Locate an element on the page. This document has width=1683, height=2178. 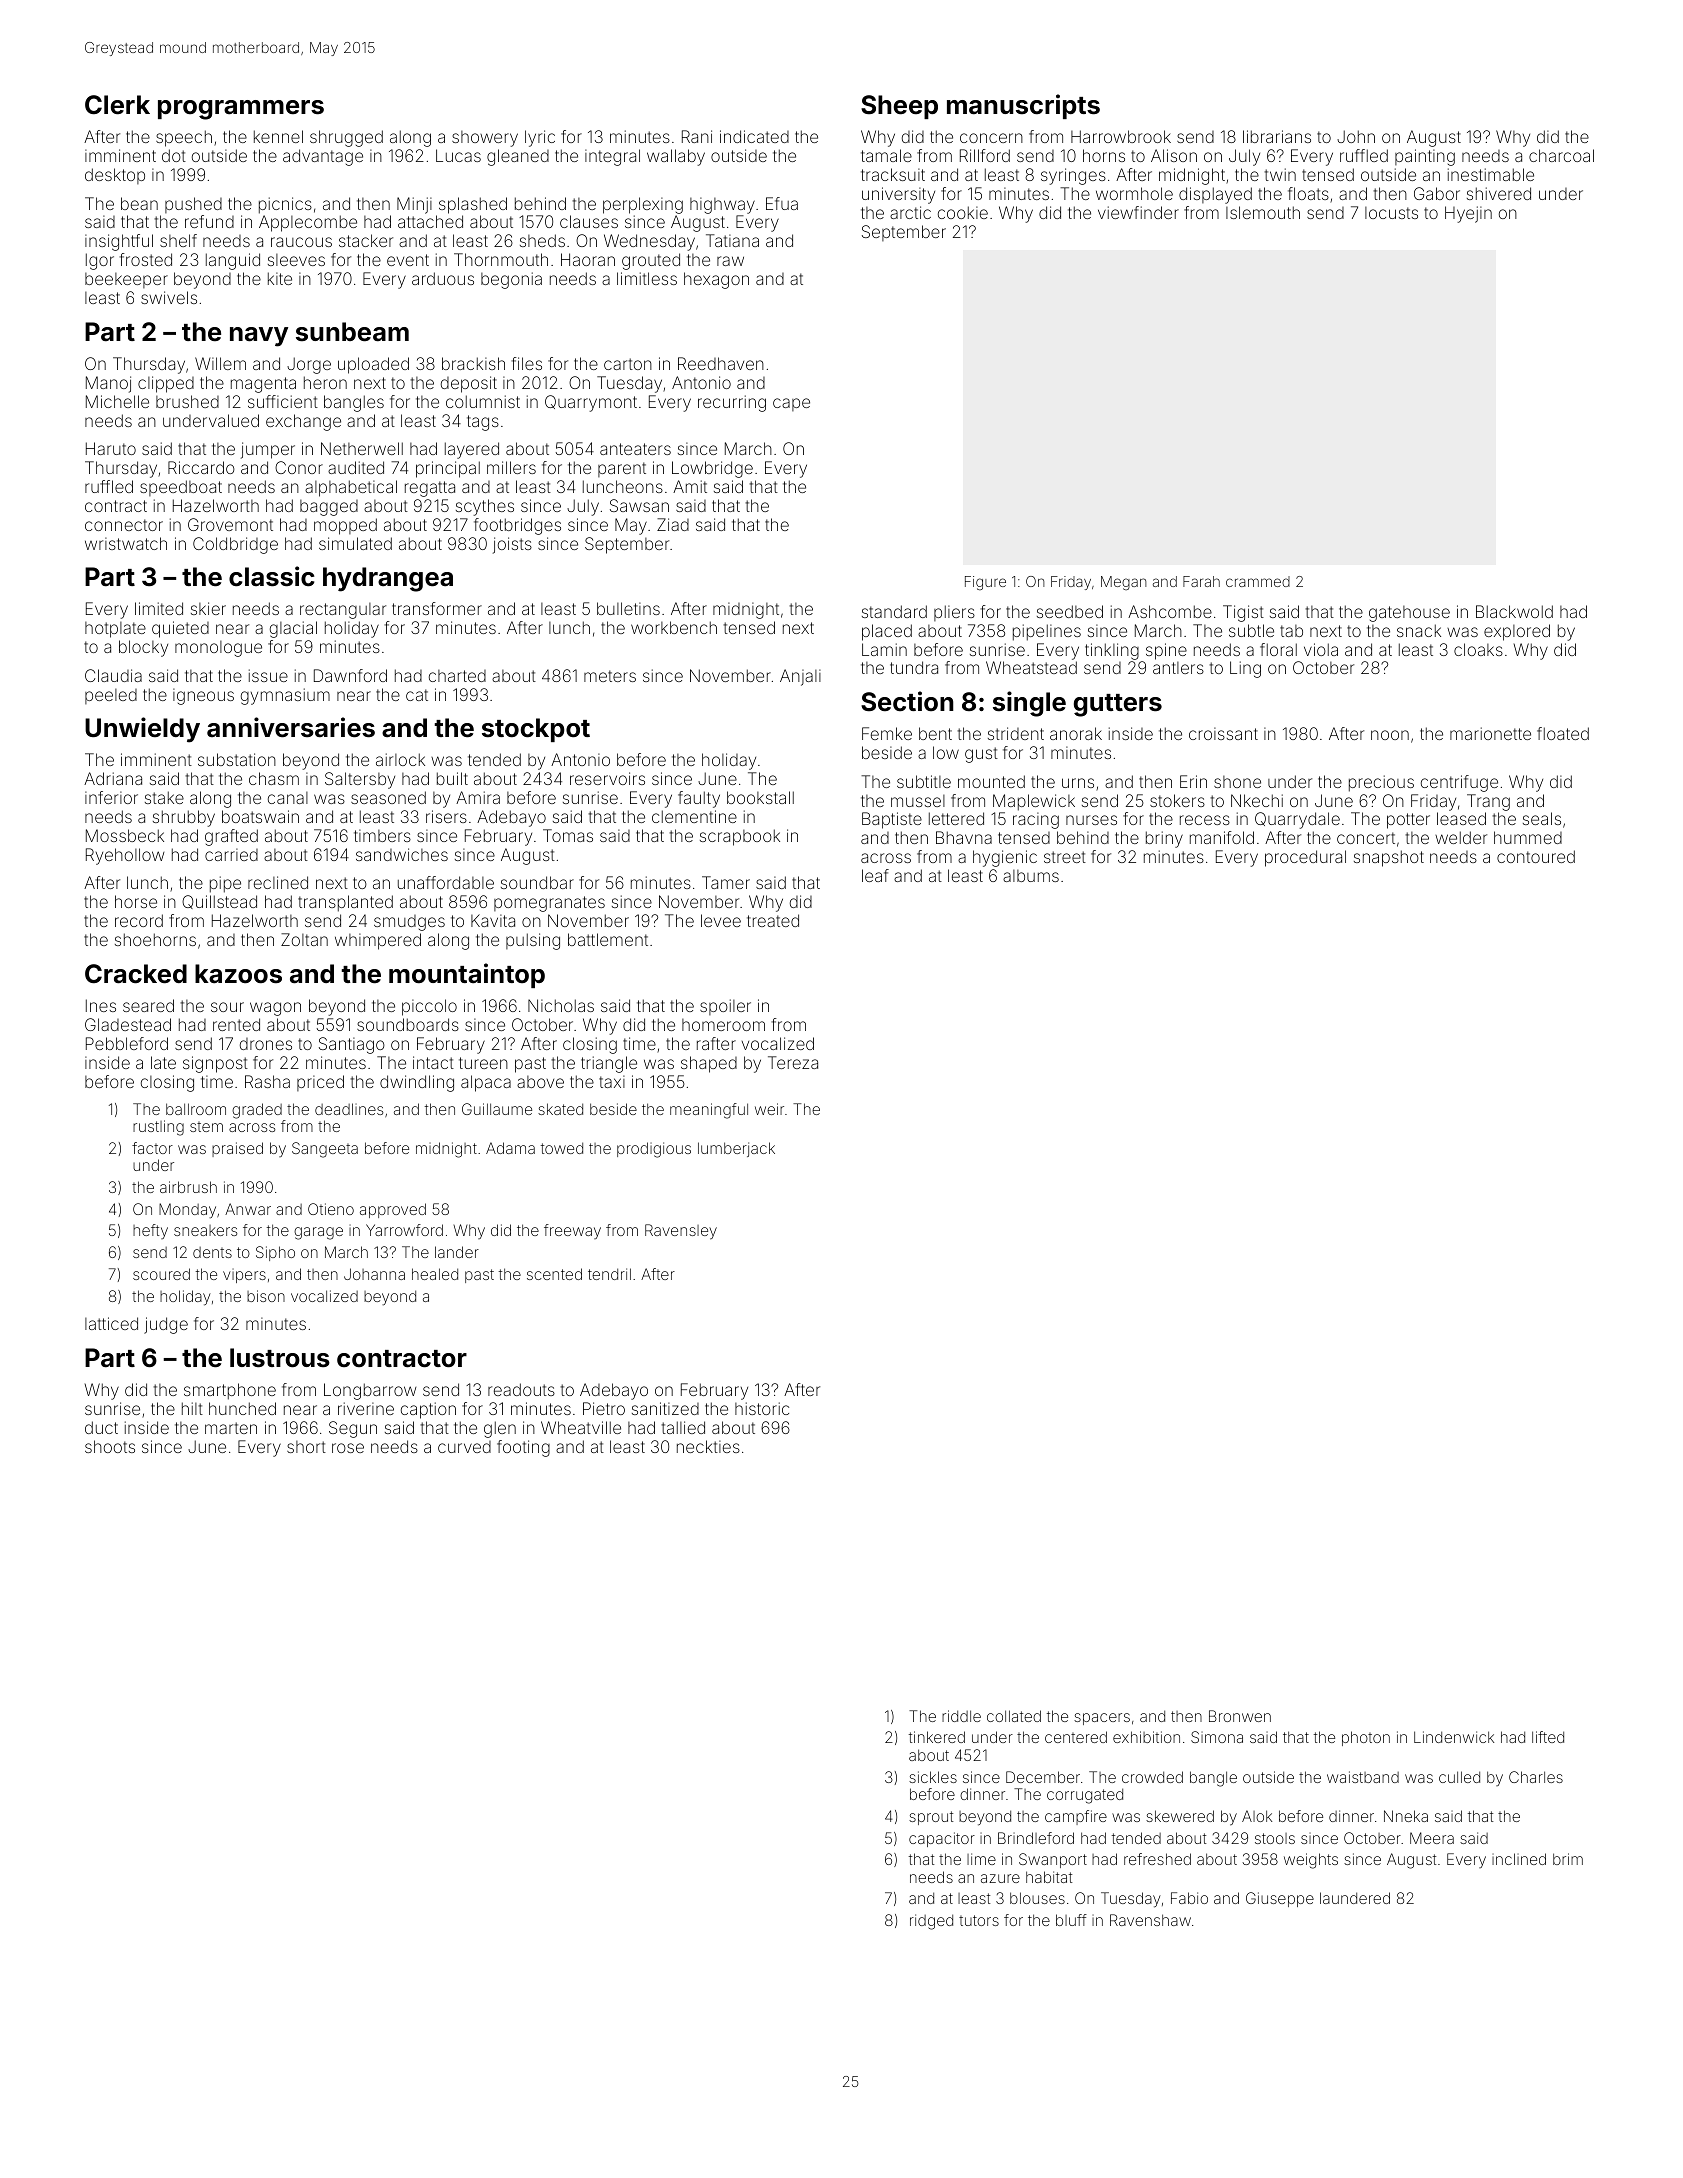
manuscripts is located at coordinates (1023, 106).
